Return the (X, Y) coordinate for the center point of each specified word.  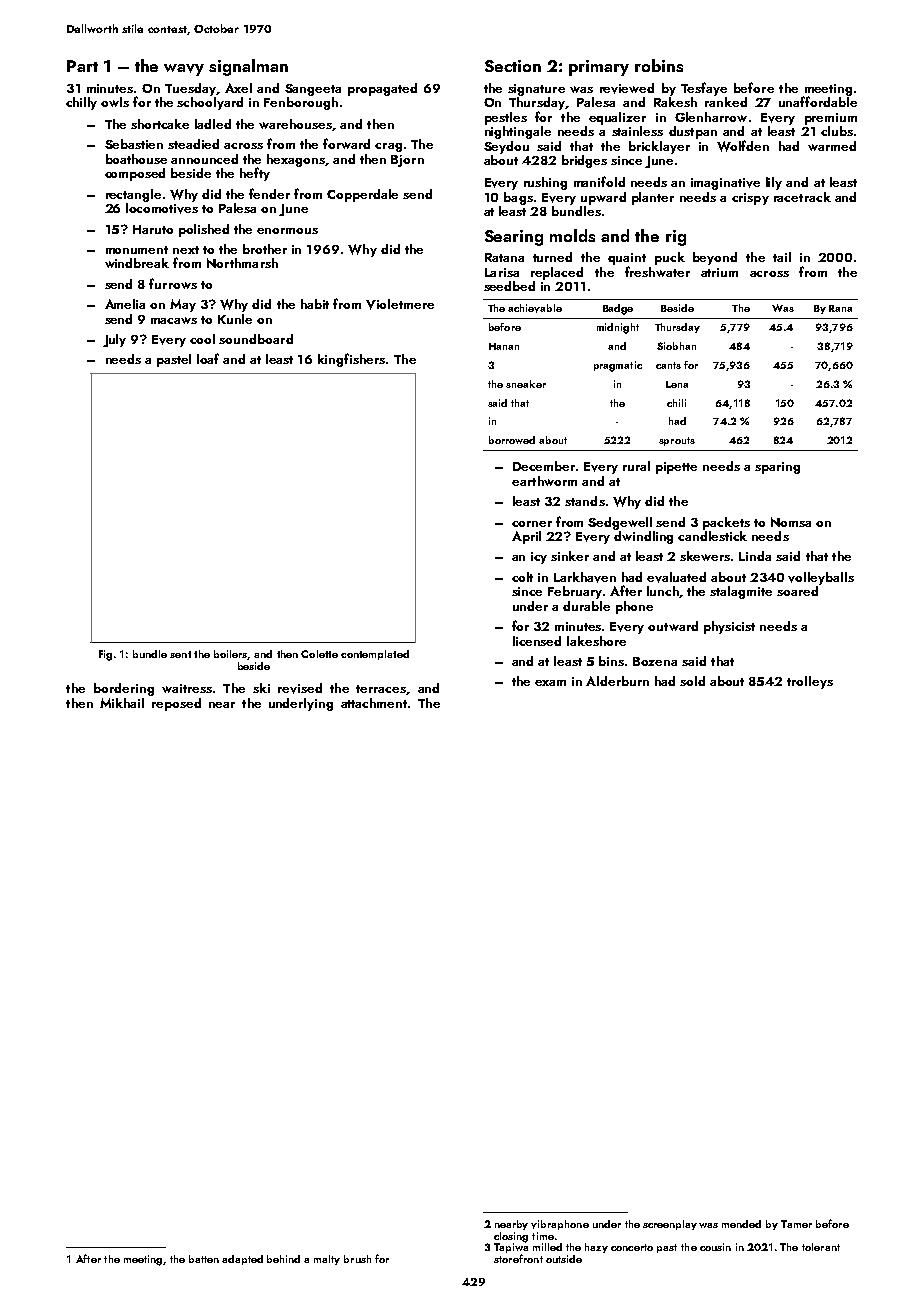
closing (511, 1237)
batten (204, 1259)
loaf (208, 358)
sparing (777, 468)
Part (82, 66)
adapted (242, 1260)
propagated (382, 89)
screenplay (670, 1225)
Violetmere (400, 304)
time (543, 1236)
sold (692, 681)
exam (550, 683)
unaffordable (818, 101)
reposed (176, 704)
